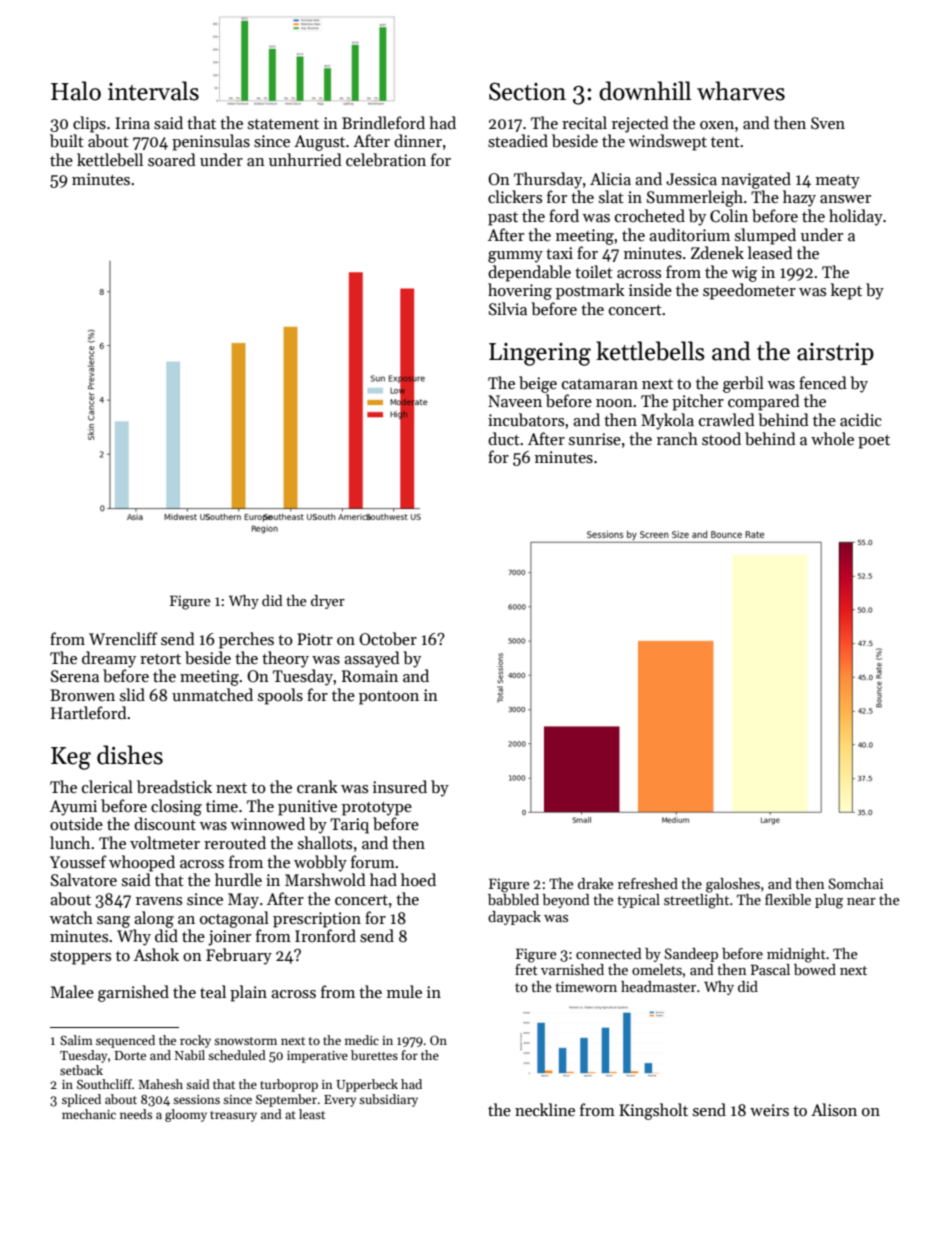 The height and width of the screenshot is (1233, 952). Describe the element at coordinates (527, 91) in the screenshot. I see `Section` at that location.
